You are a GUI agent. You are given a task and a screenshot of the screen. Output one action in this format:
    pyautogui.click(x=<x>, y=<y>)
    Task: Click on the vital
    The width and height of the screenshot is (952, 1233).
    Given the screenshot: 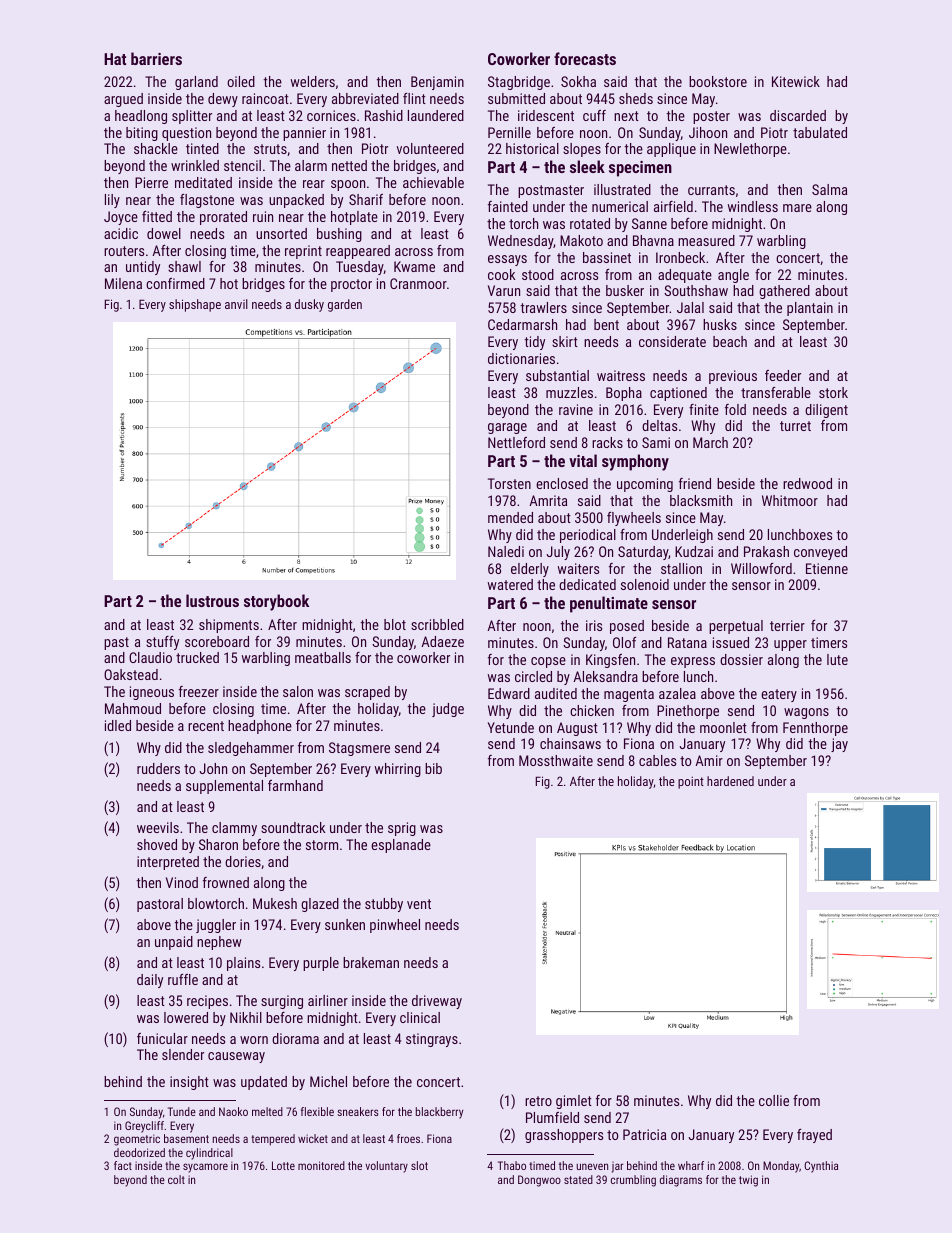 What is the action you would take?
    pyautogui.click(x=583, y=460)
